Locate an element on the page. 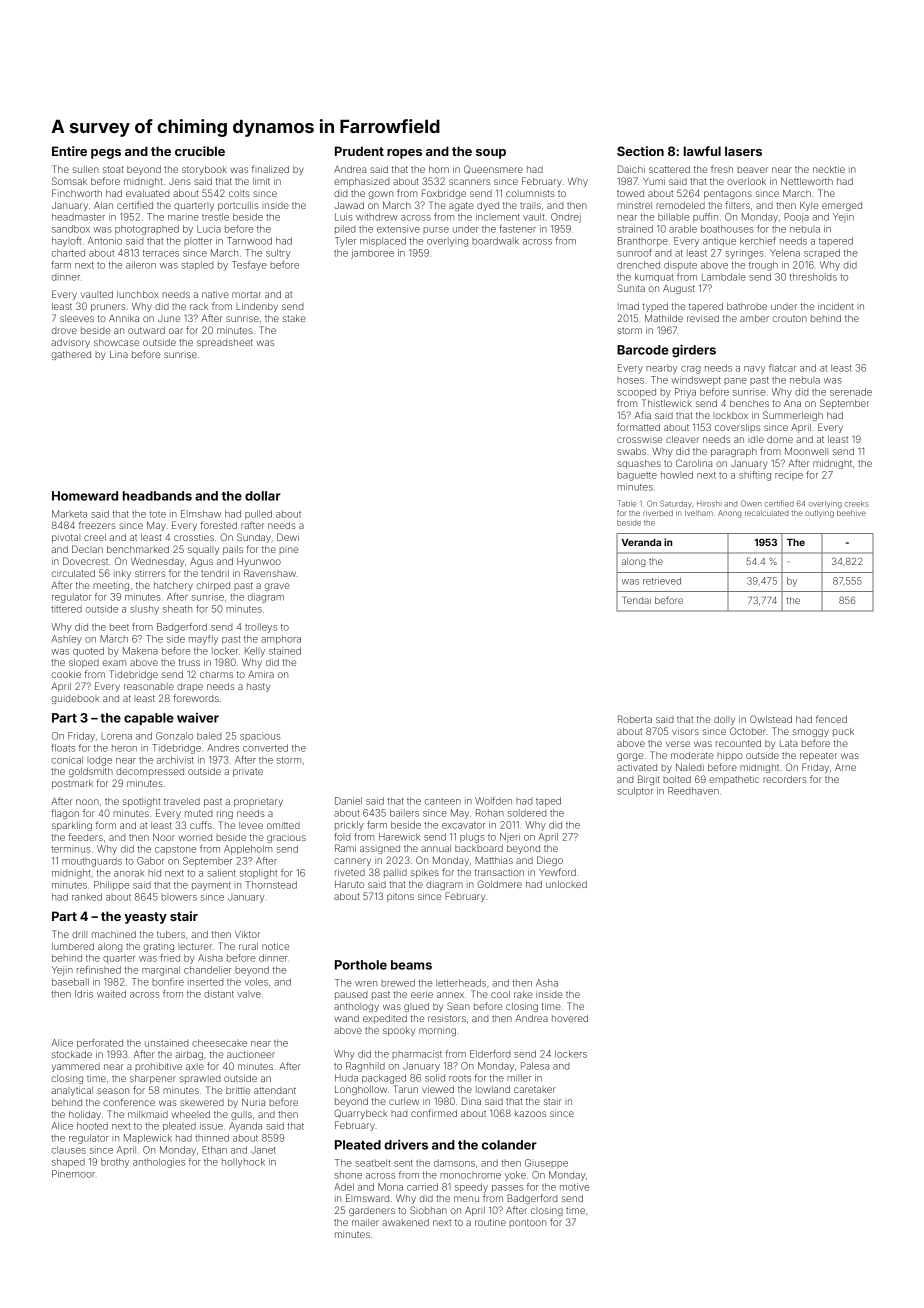  photographed is located at coordinates (147, 230).
